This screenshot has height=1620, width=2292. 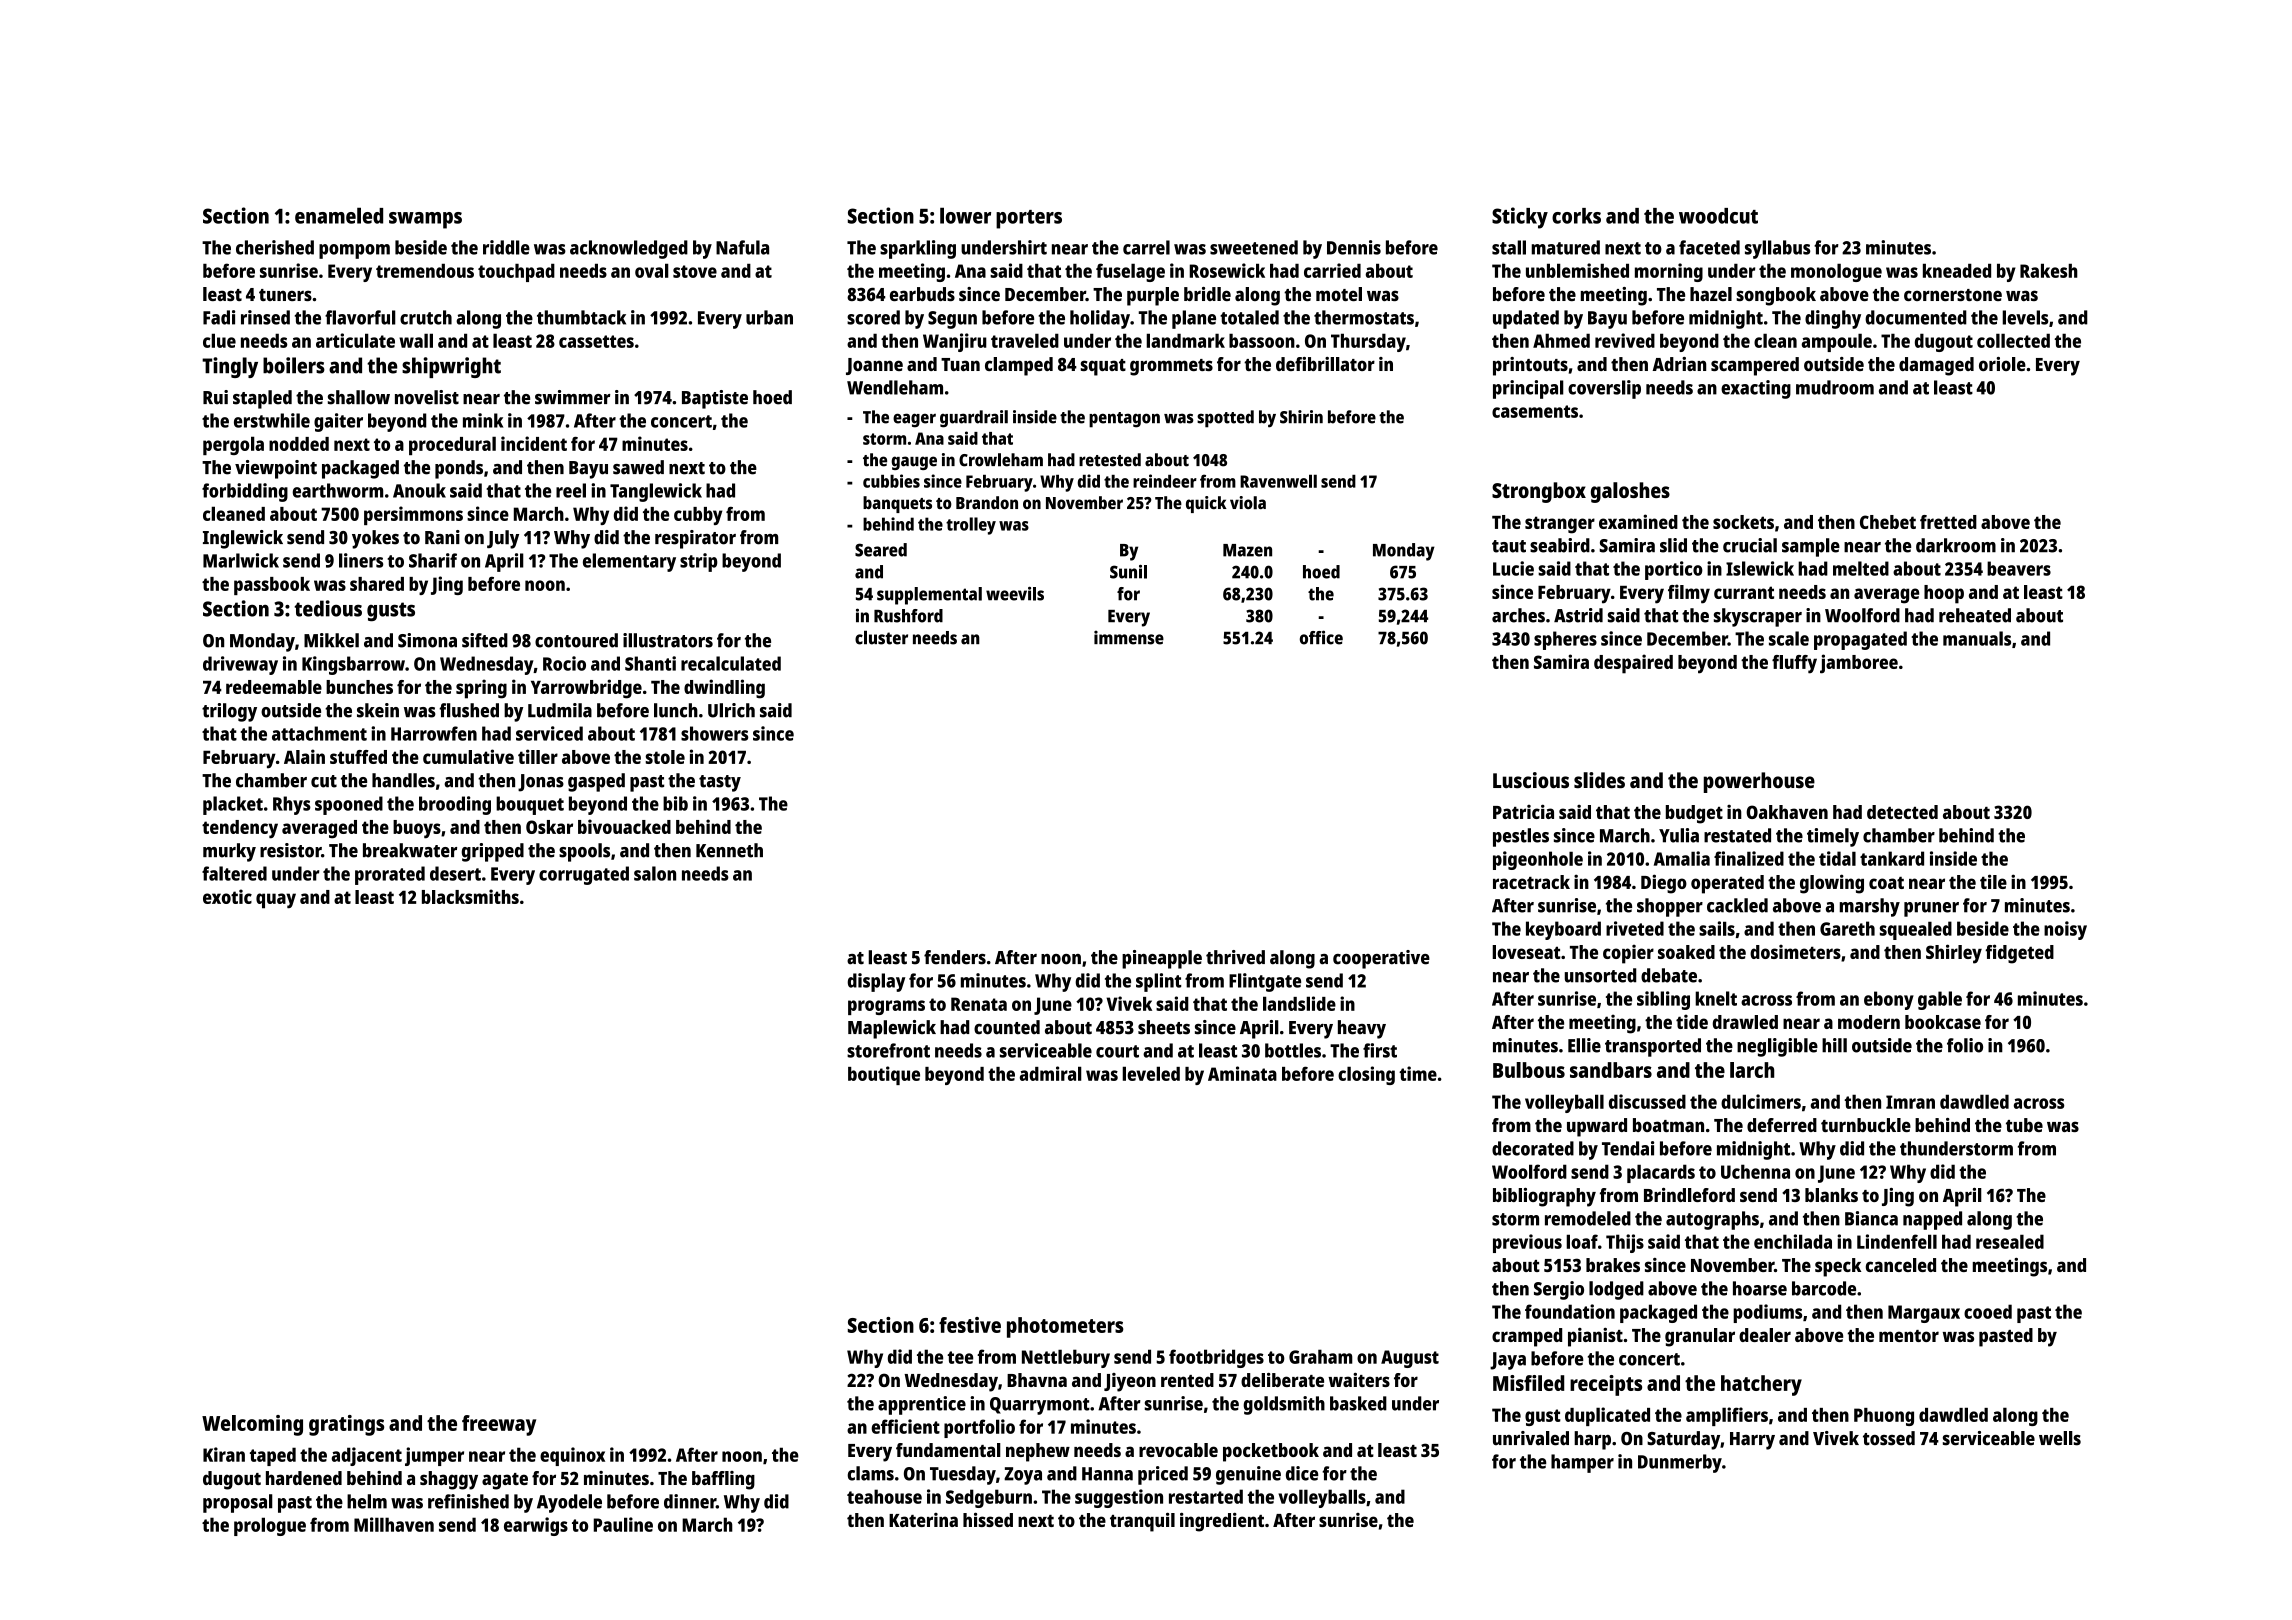 I want to click on Dunmerby, so click(x=1680, y=1463).
